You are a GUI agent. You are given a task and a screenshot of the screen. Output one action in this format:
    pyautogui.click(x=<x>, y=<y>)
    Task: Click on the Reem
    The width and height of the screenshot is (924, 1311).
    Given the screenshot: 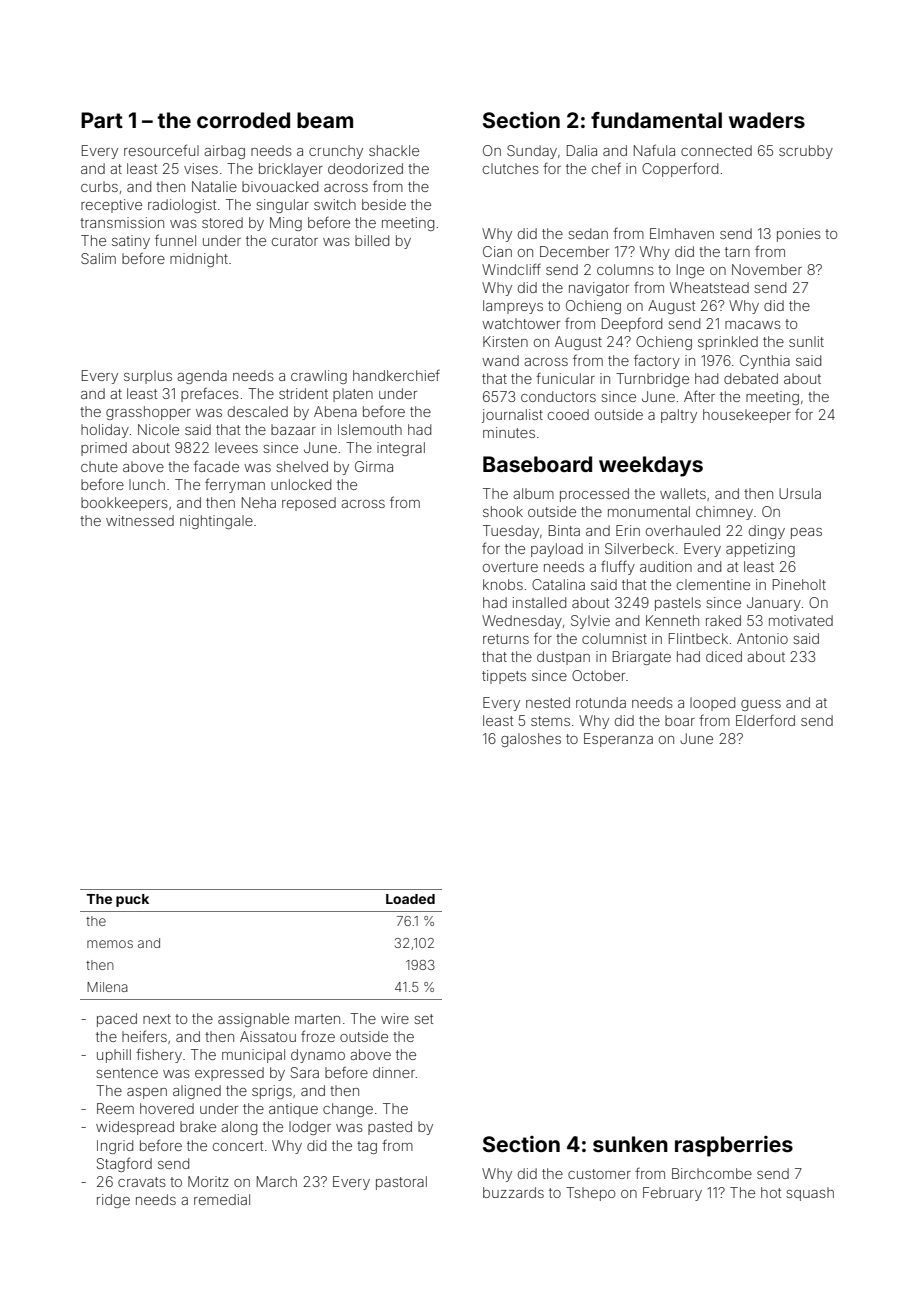 What is the action you would take?
    pyautogui.click(x=115, y=1108)
